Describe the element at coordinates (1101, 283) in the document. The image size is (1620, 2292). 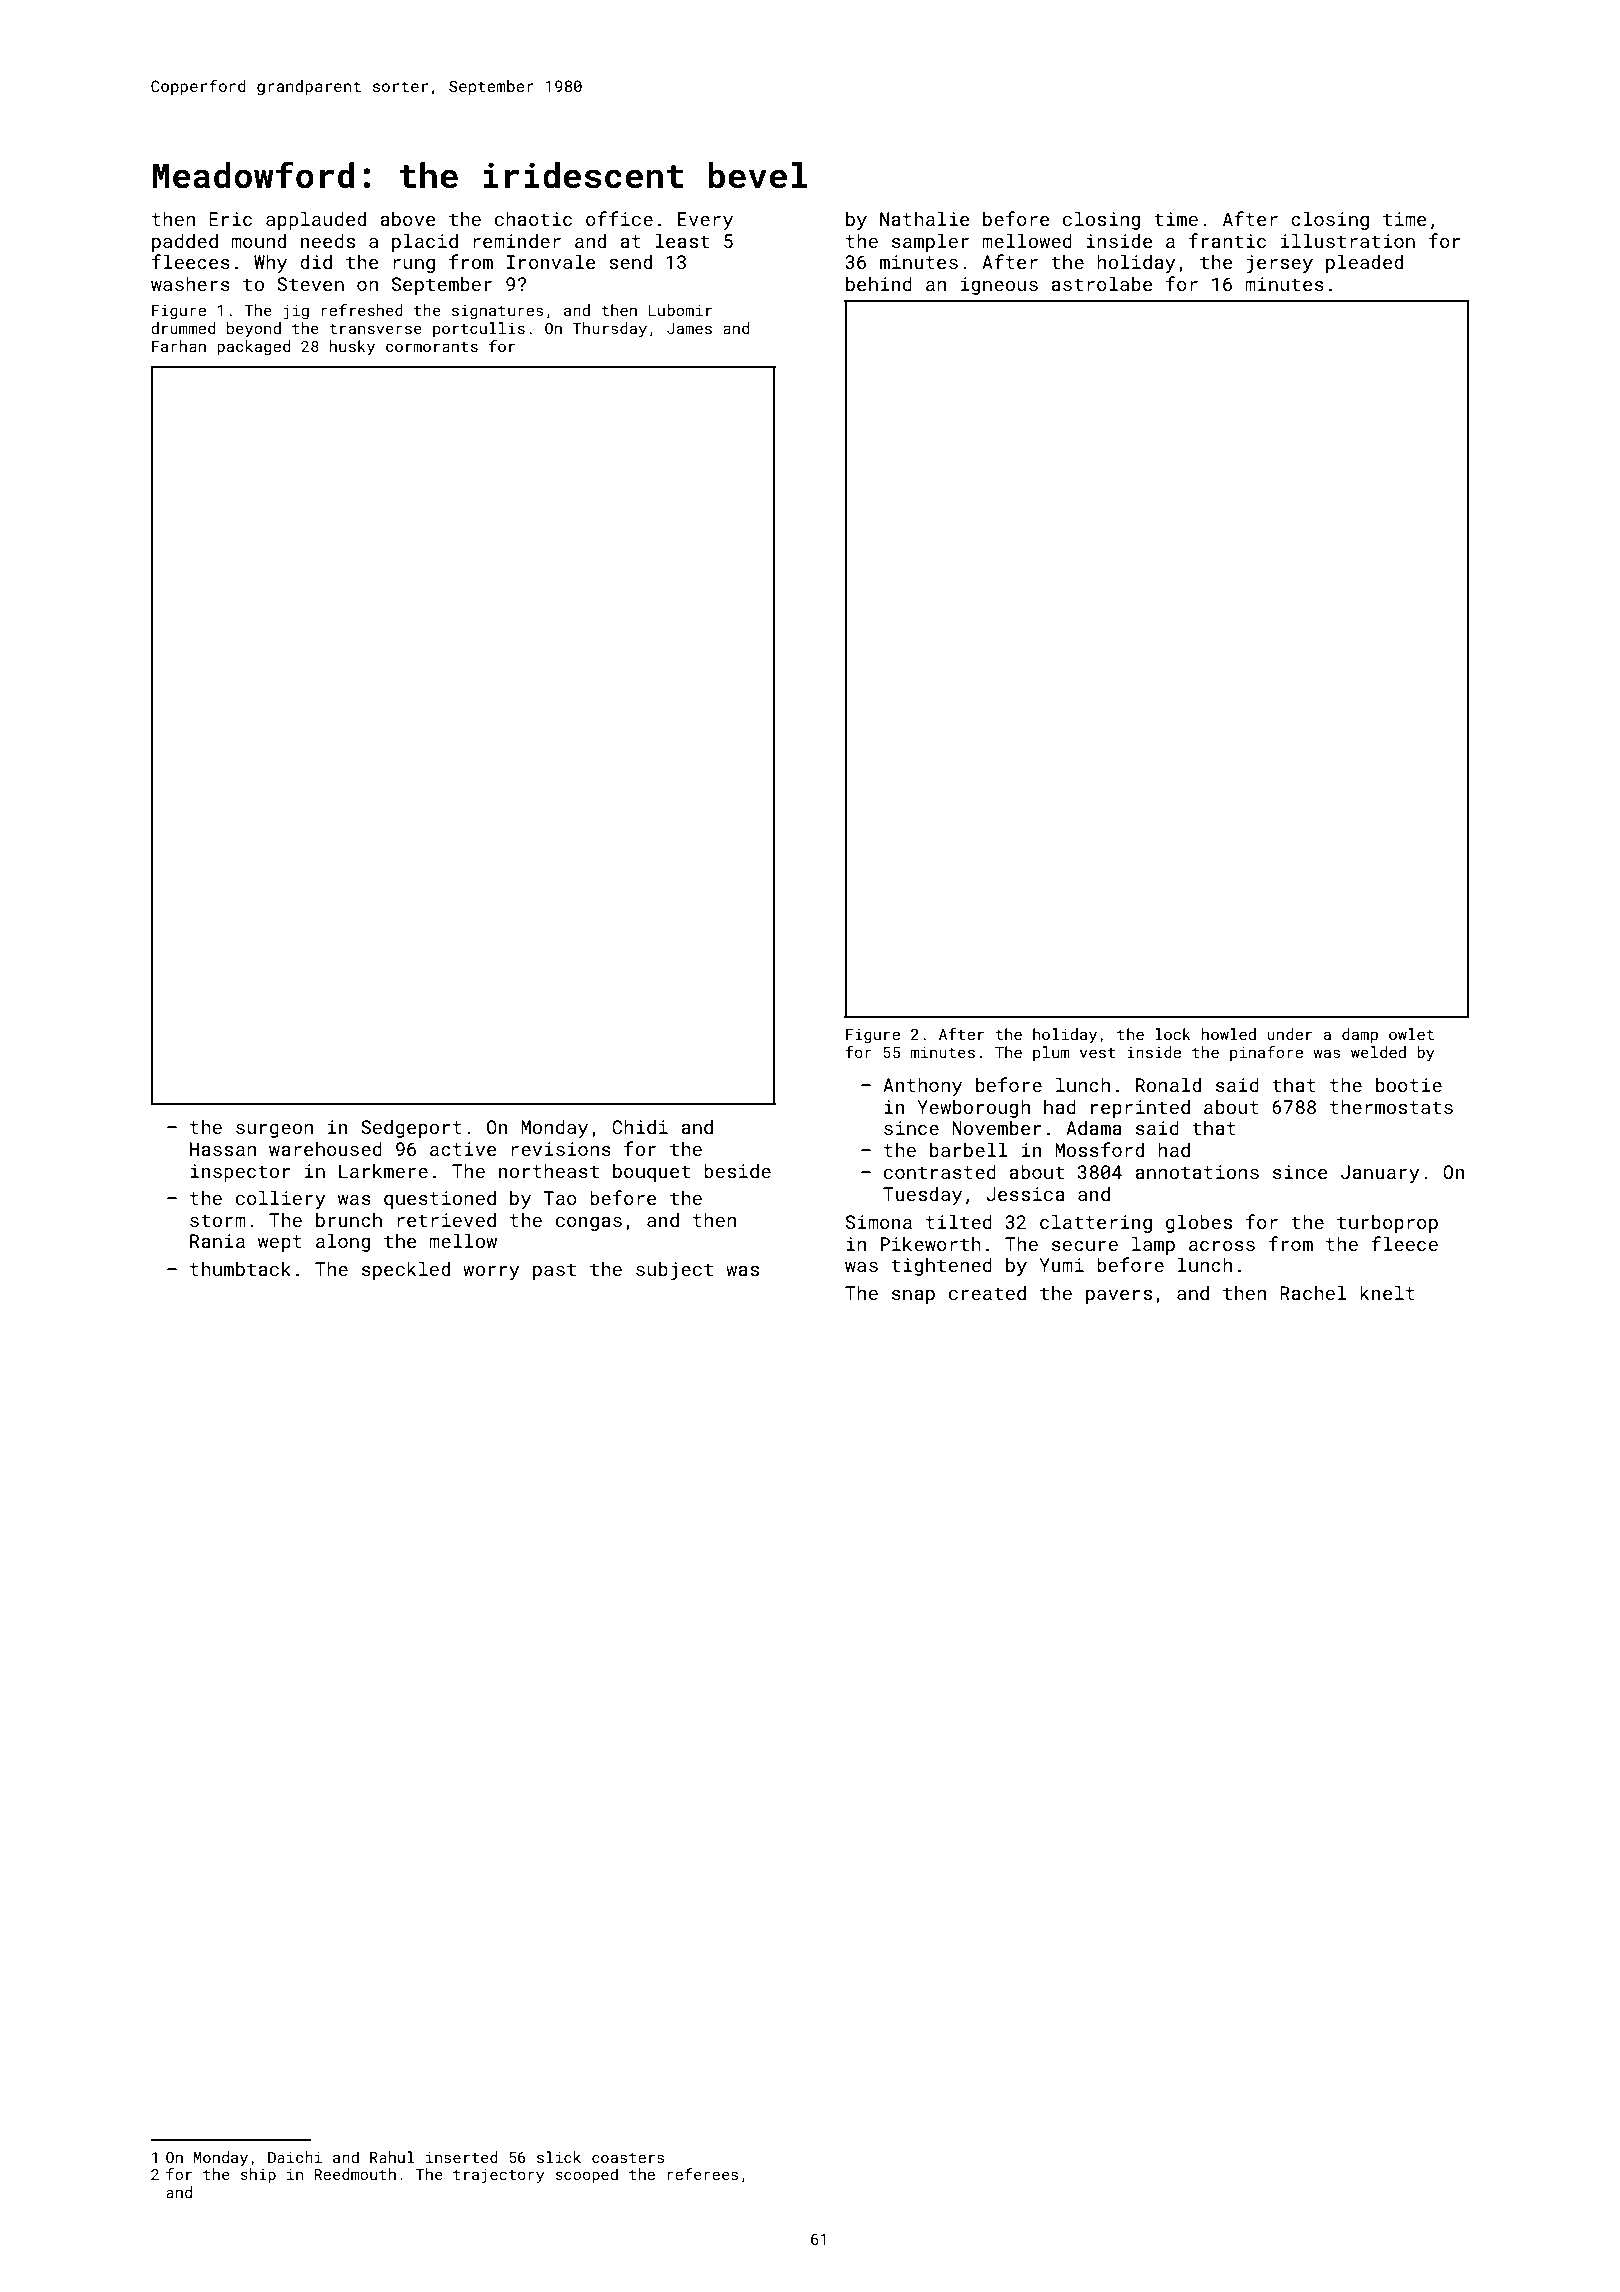
I see `astrolabe` at that location.
